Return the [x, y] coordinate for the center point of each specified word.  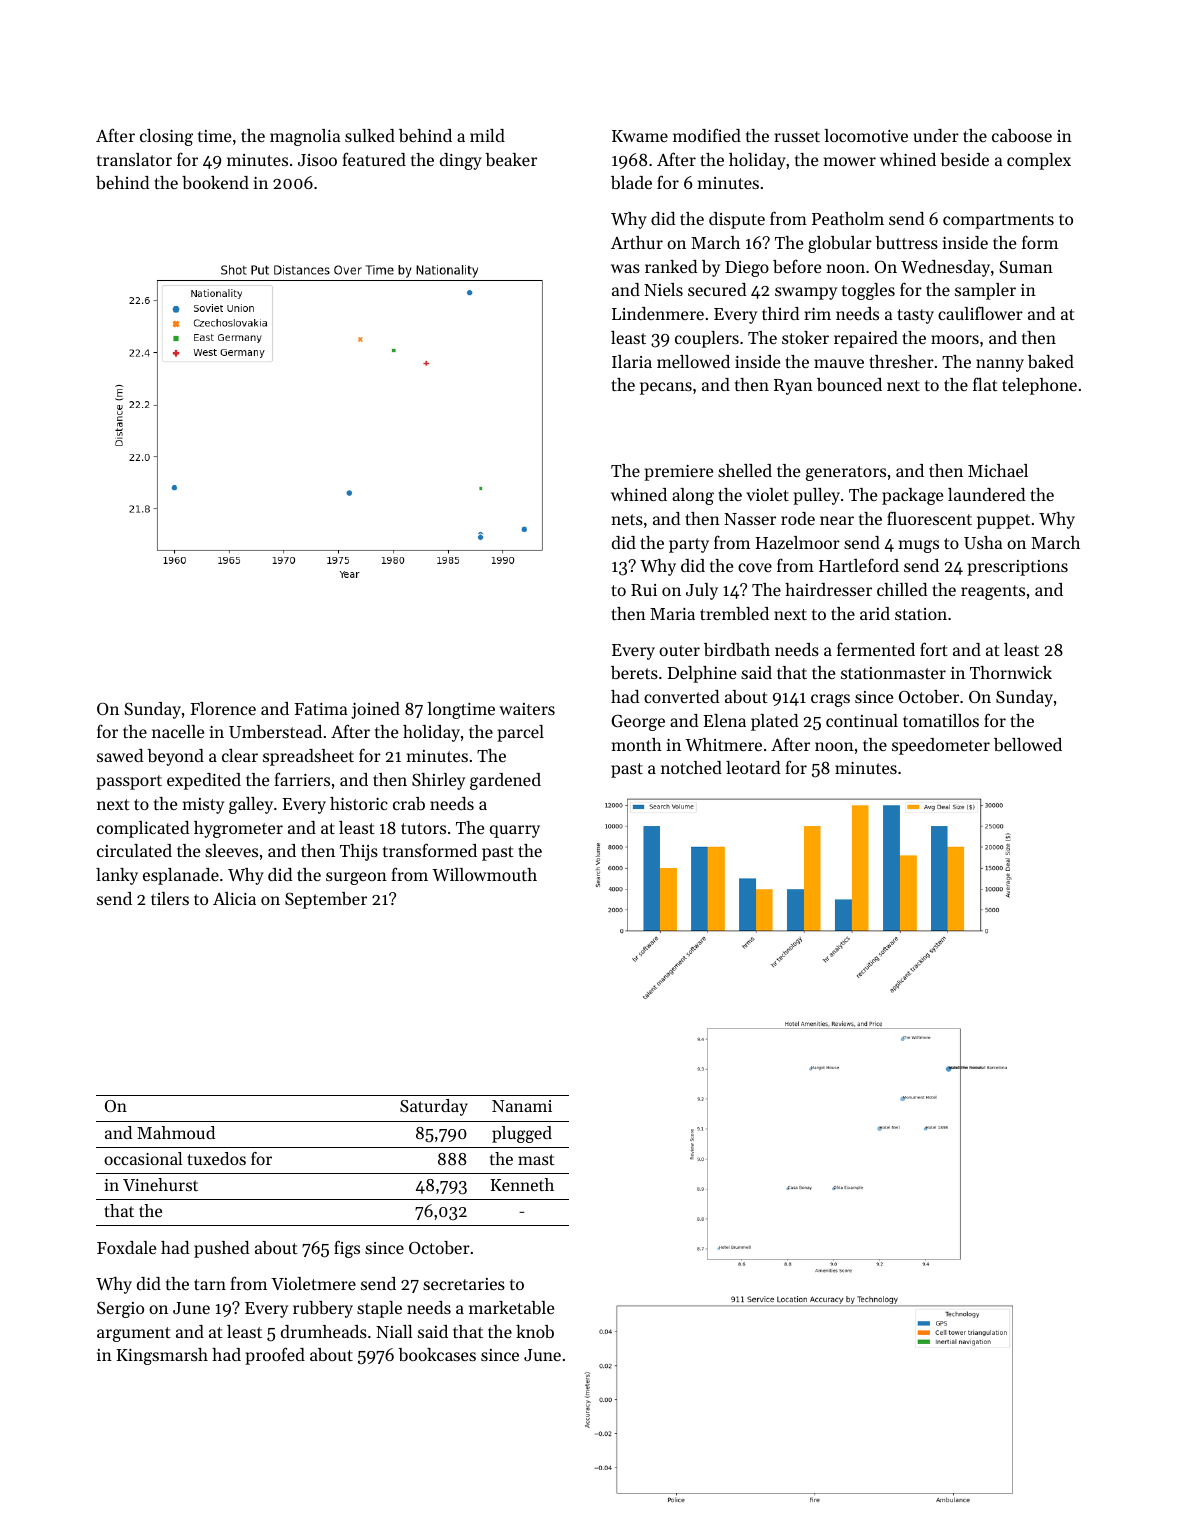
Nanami [522, 1106]
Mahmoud [176, 1132]
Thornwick [1011, 672]
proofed [275, 1356]
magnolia [305, 137]
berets [634, 672]
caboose [1022, 135]
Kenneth [522, 1184]
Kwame [640, 136]
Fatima [320, 709]
